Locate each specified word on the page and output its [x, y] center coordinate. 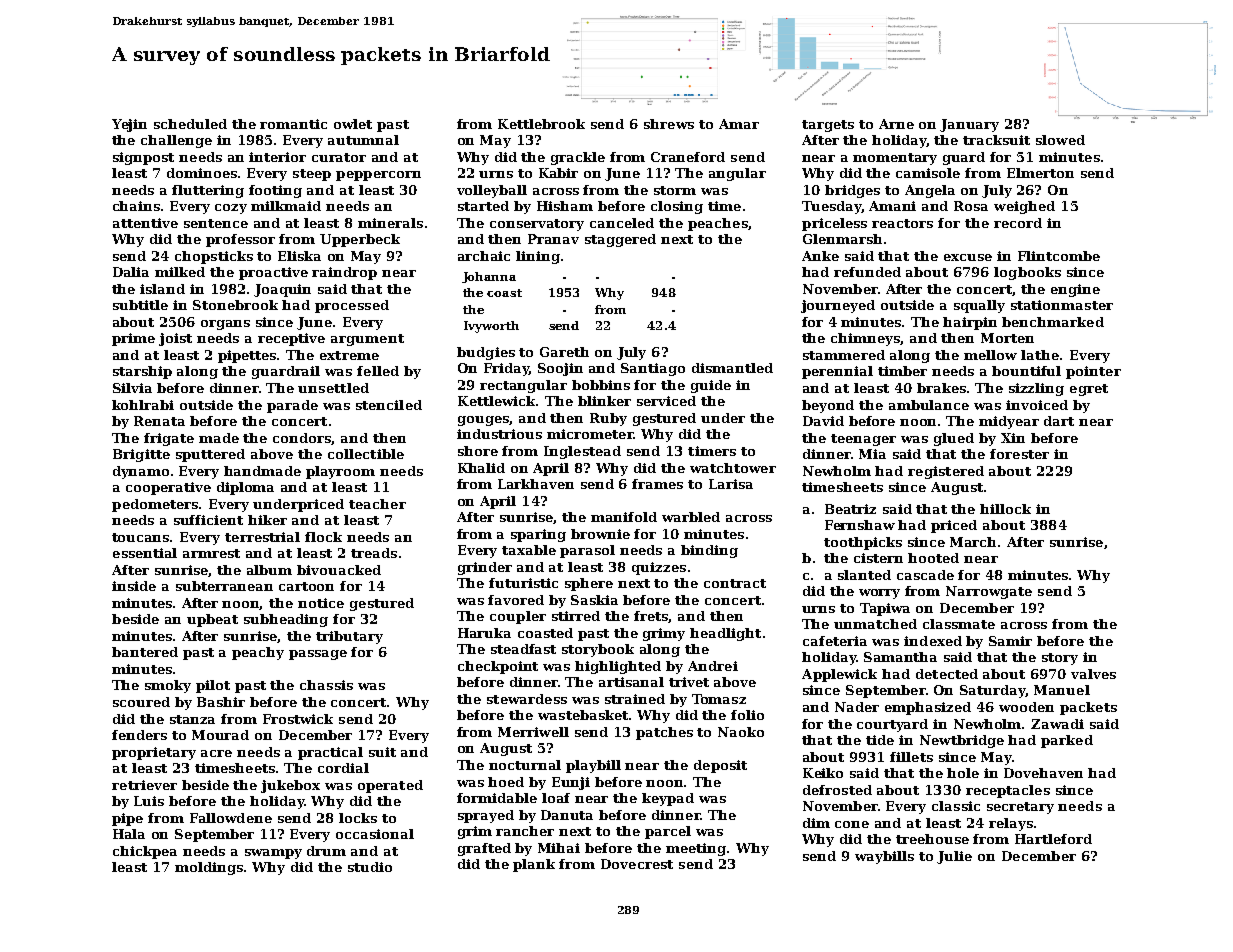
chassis [326, 685]
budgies [486, 353]
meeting [696, 849]
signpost [143, 158]
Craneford [688, 157]
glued [954, 439]
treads [374, 553]
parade [292, 406]
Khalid [481, 468]
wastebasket [584, 715]
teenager [863, 440]
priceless [834, 224]
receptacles [1008, 791]
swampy [273, 854]
